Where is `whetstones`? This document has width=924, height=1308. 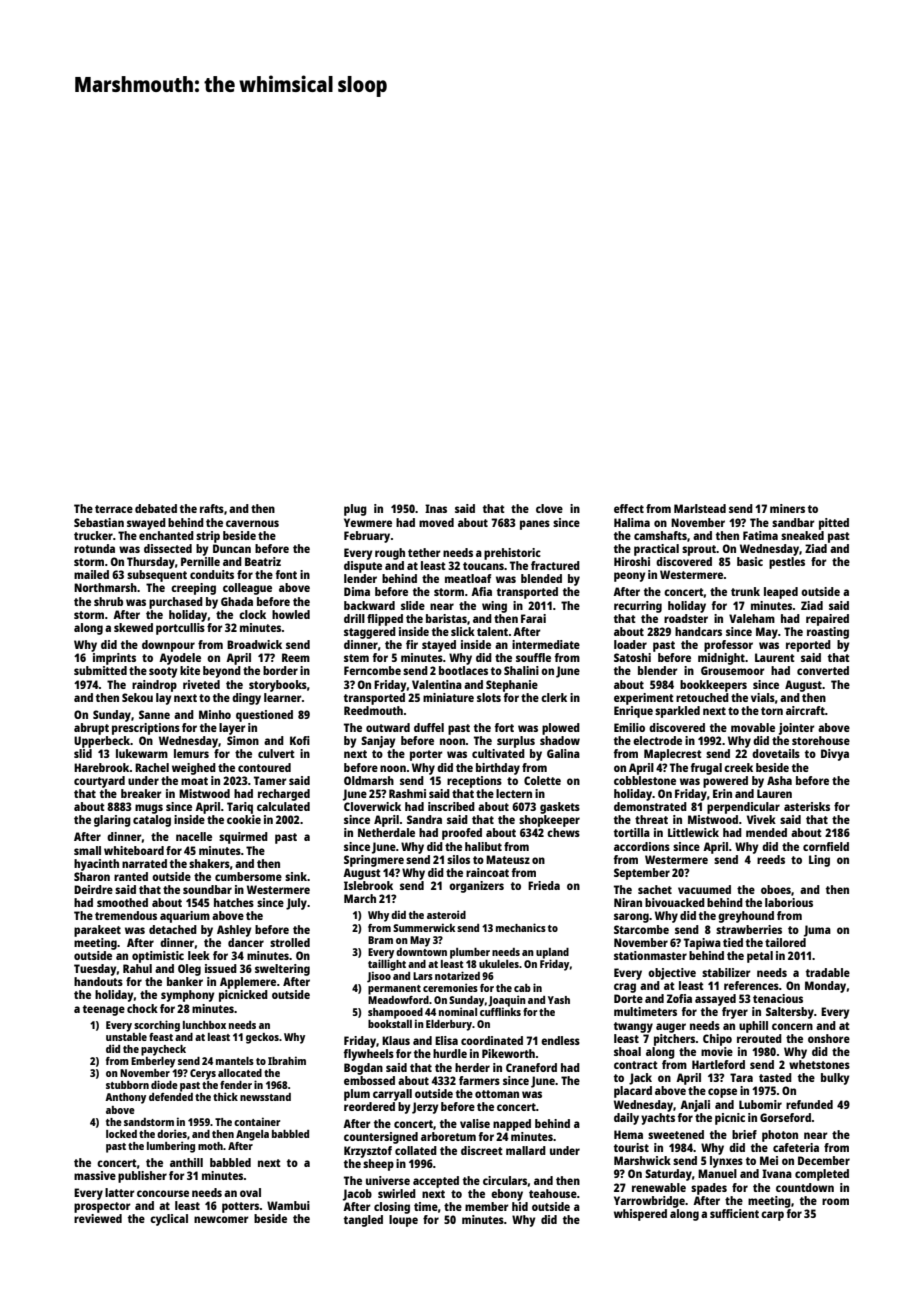 whetstones is located at coordinates (819, 1064).
